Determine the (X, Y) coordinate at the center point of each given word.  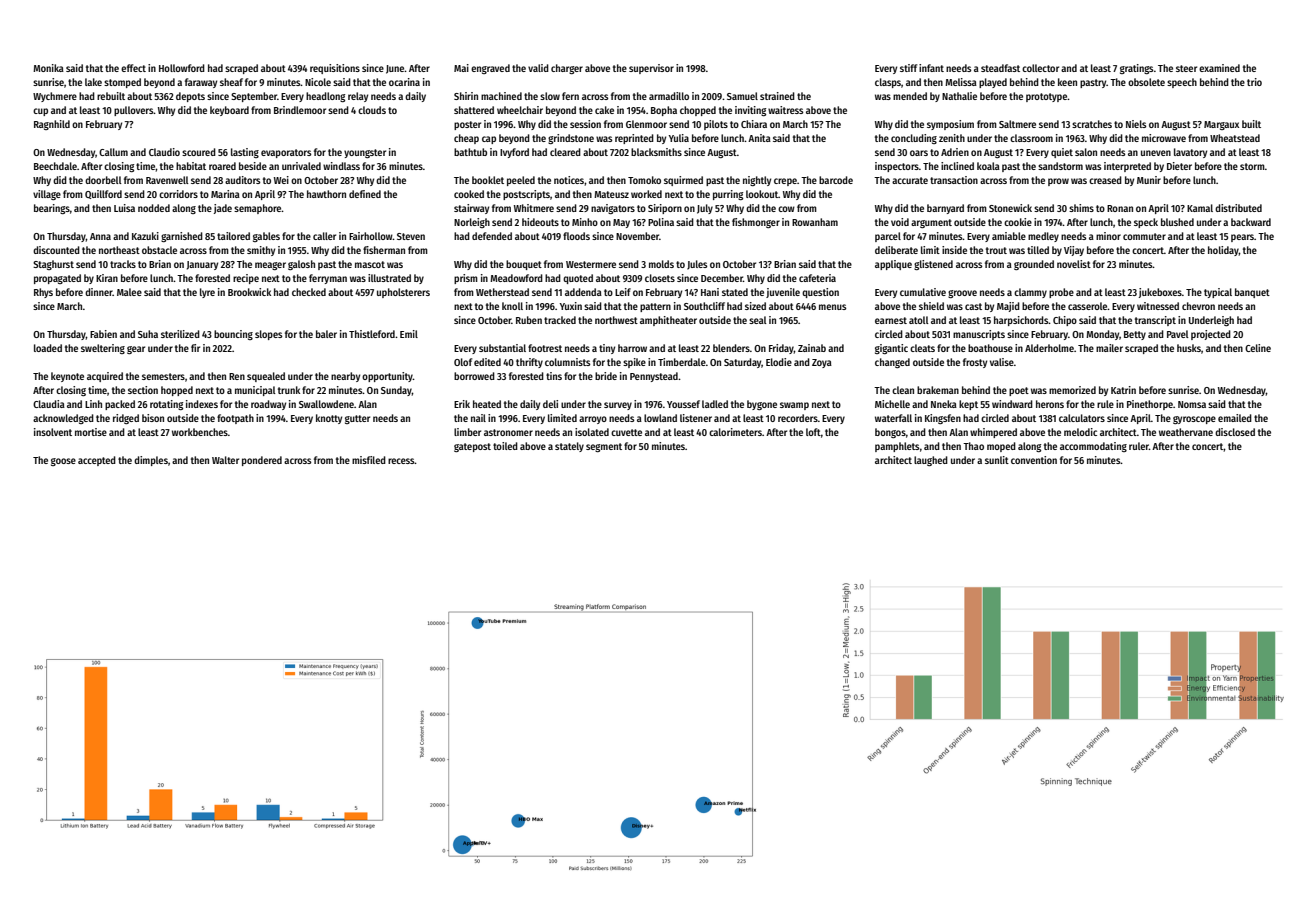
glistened (933, 265)
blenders (731, 348)
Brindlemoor (300, 110)
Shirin (466, 96)
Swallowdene (326, 404)
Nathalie (959, 96)
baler (326, 334)
